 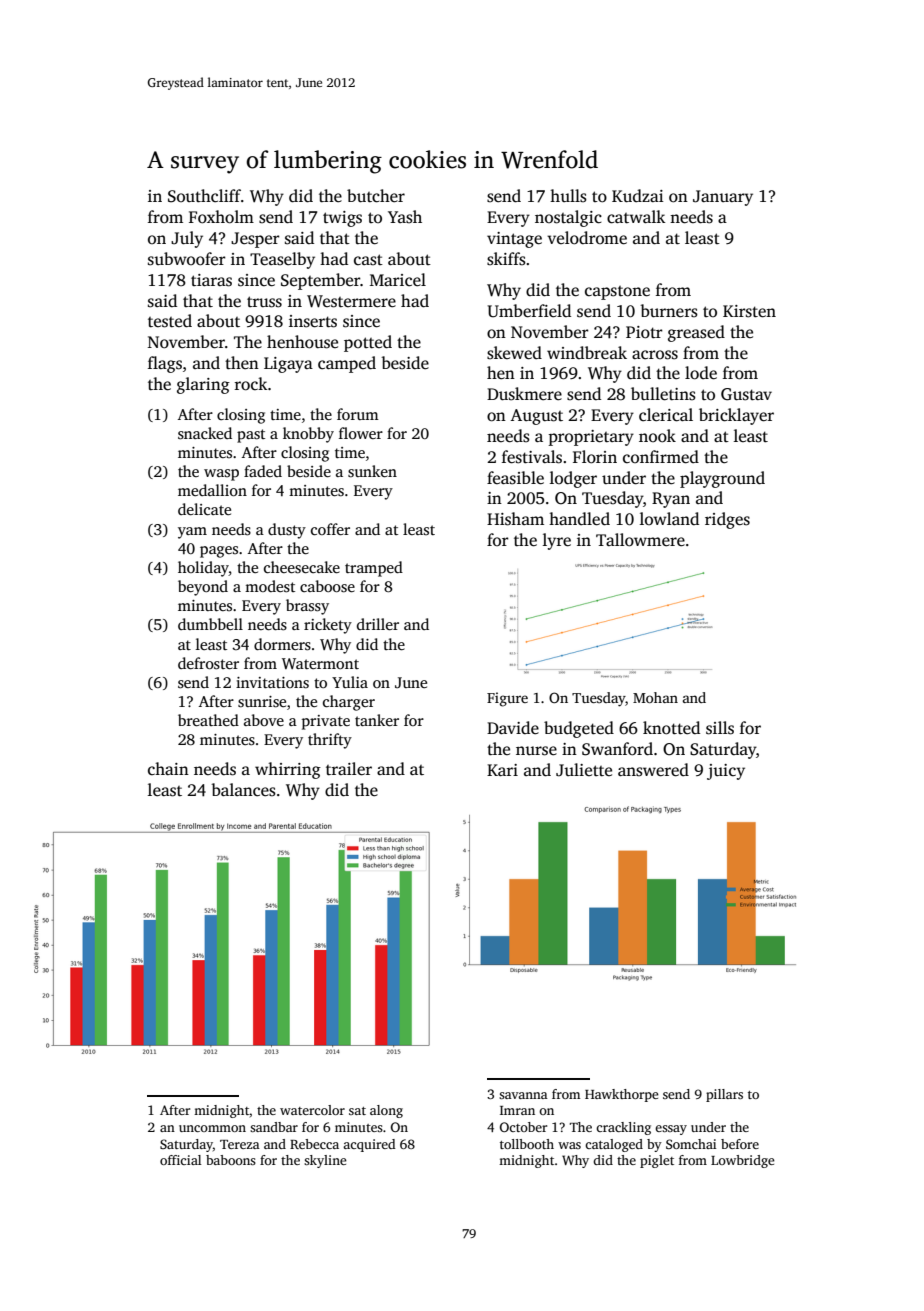 What do you see at coordinates (557, 541) in the screenshot?
I see `lyre` at bounding box center [557, 541].
